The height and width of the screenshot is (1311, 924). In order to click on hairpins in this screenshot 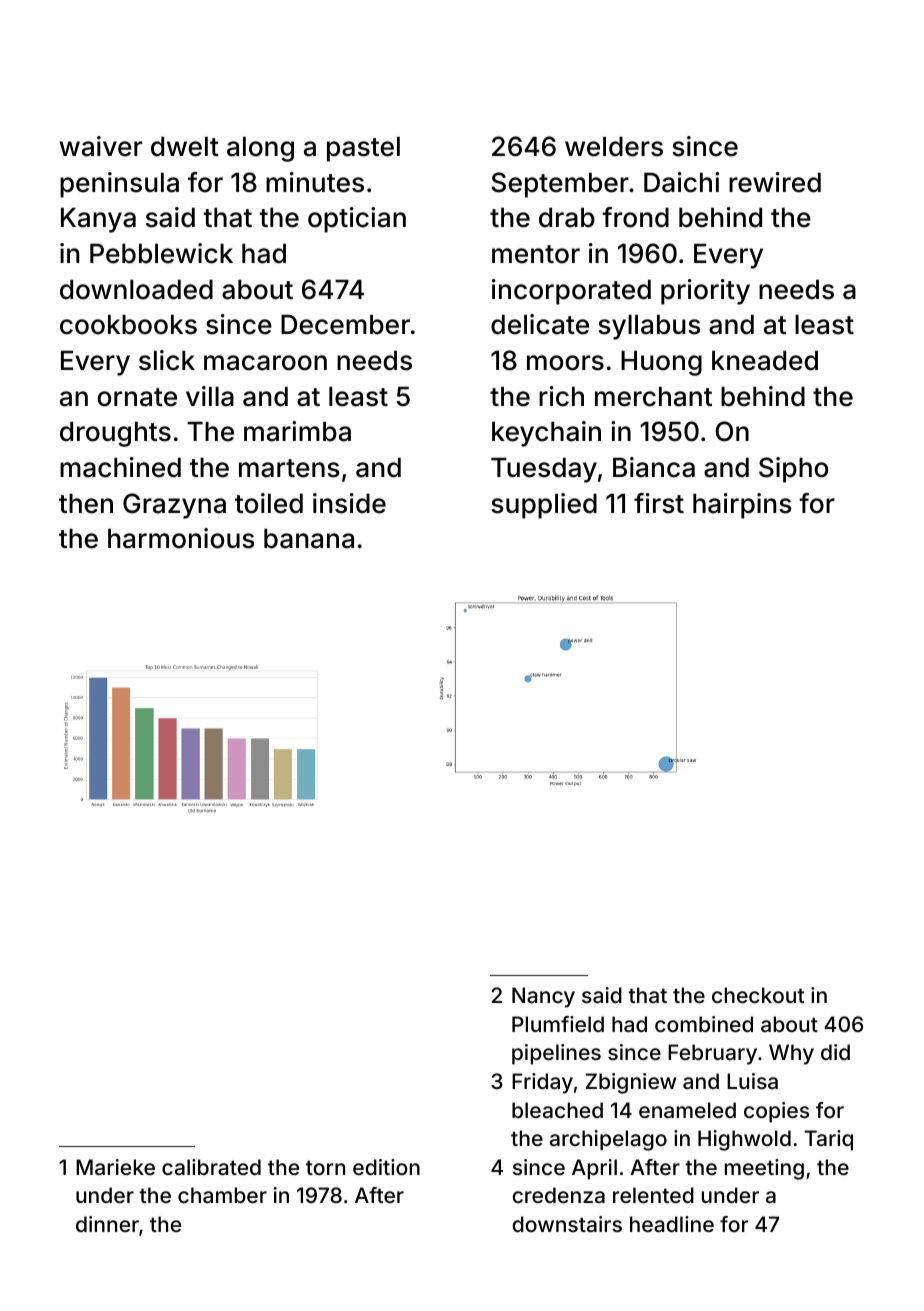, I will do `click(742, 506)`.
